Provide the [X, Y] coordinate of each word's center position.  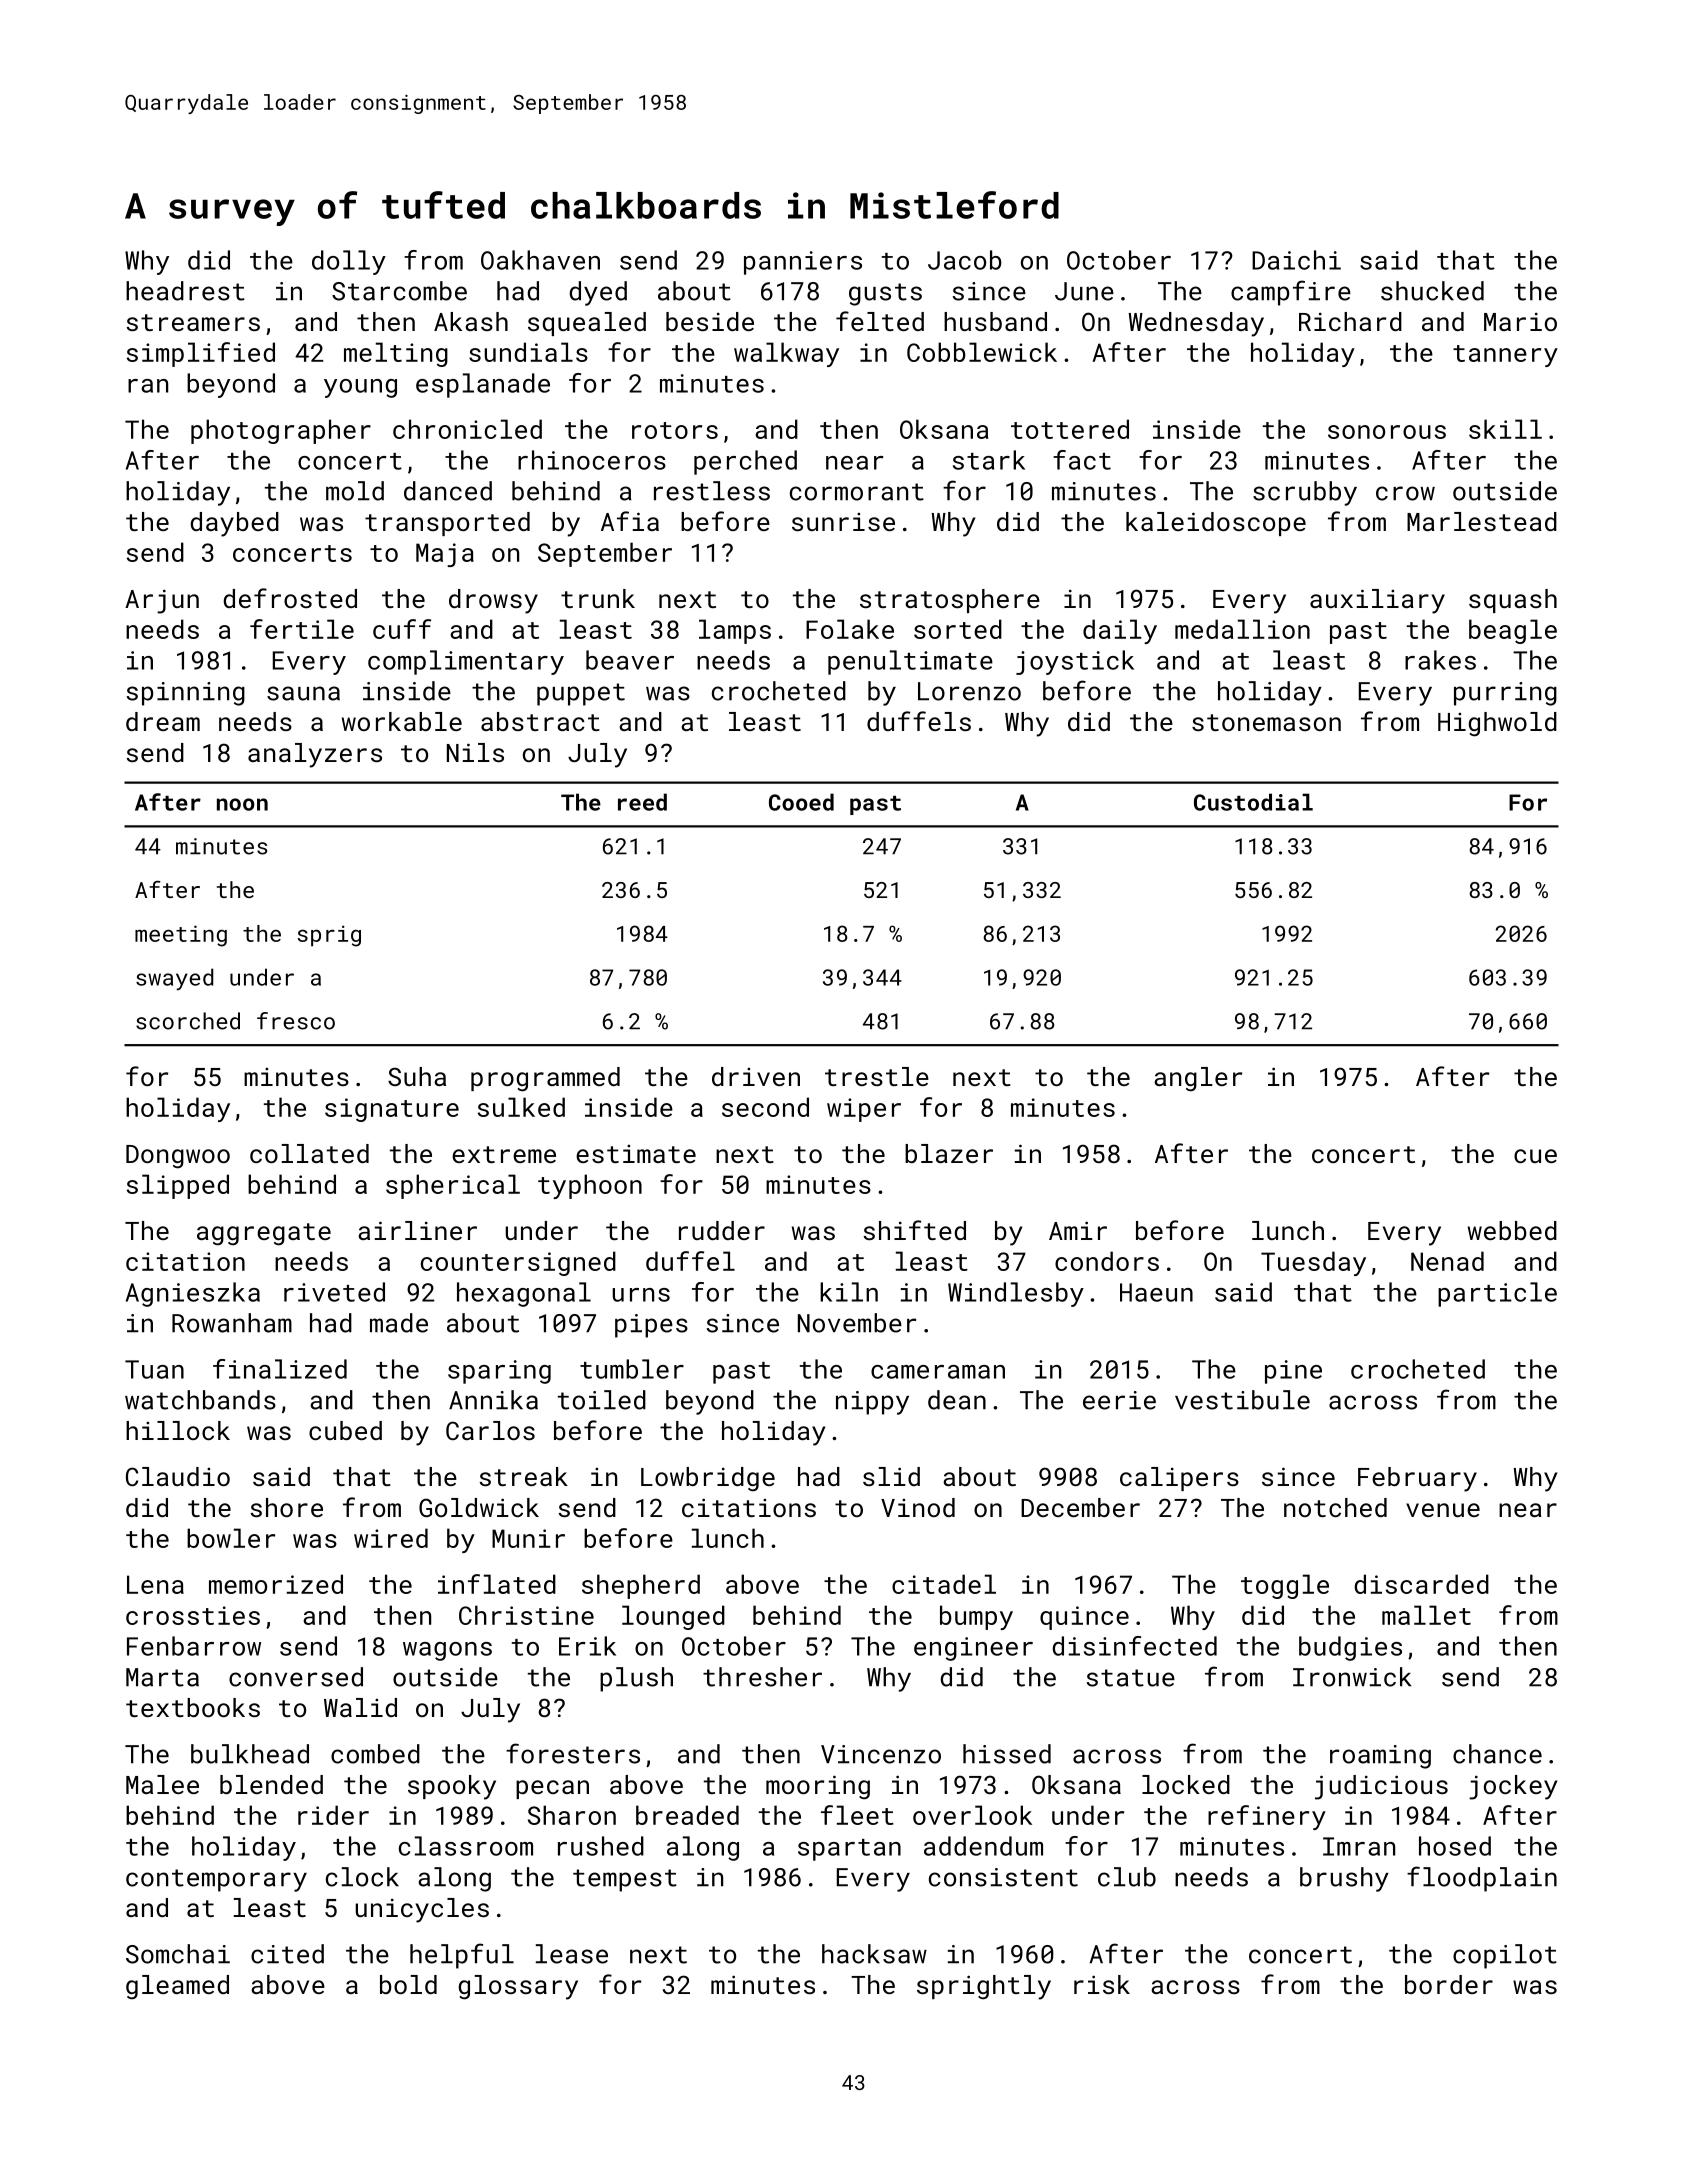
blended [271, 1784]
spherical [453, 1186]
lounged [673, 1617]
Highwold [1497, 724]
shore [287, 1507]
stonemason [1266, 722]
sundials [528, 352]
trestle [877, 1076]
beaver [630, 660]
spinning [186, 694]
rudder [722, 1230]
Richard [1350, 321]
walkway [786, 354]
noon [242, 804]
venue [1443, 1510]
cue [1535, 1156]
